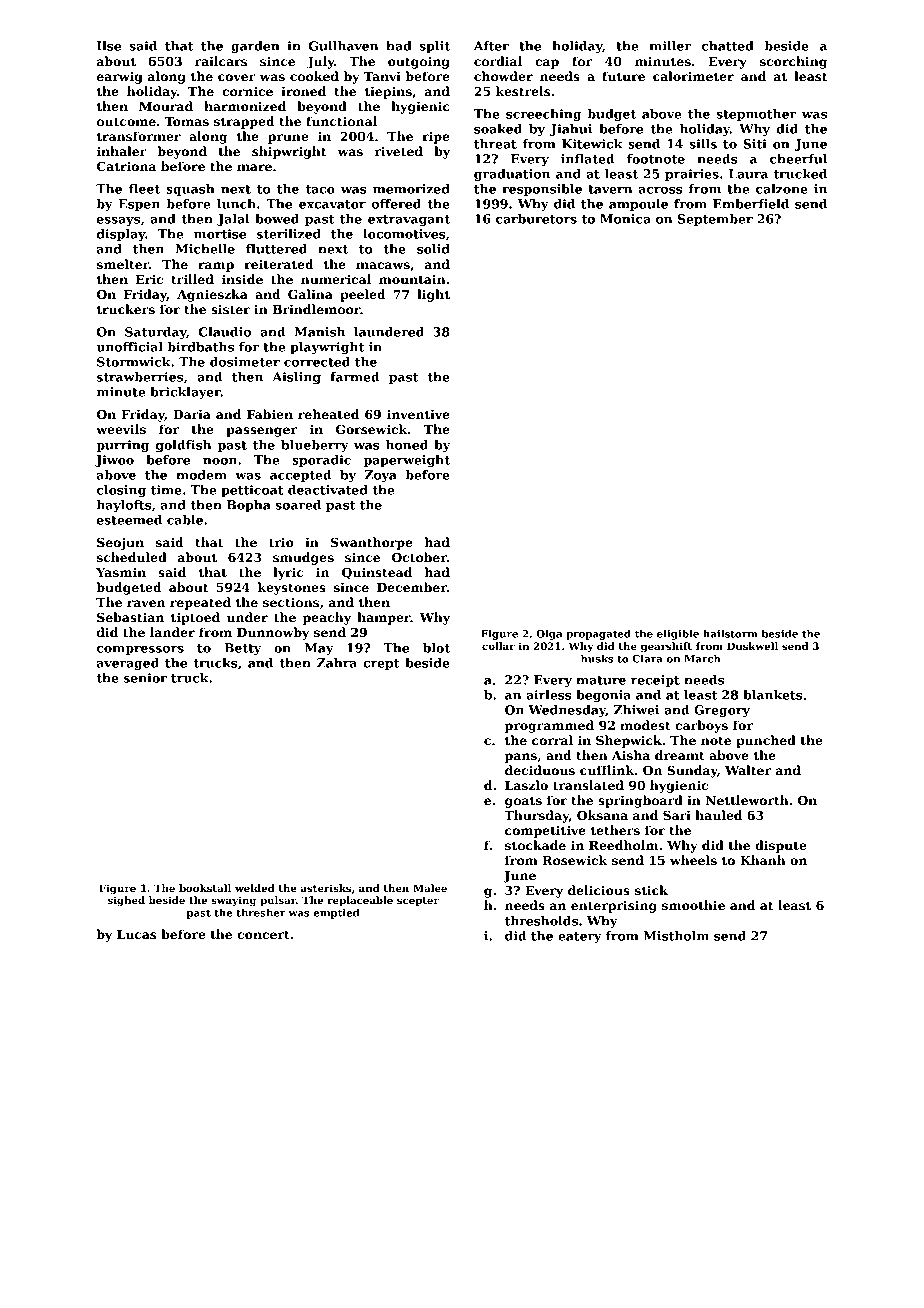  What do you see at coordinates (419, 63) in the screenshot?
I see `outgoing` at bounding box center [419, 63].
